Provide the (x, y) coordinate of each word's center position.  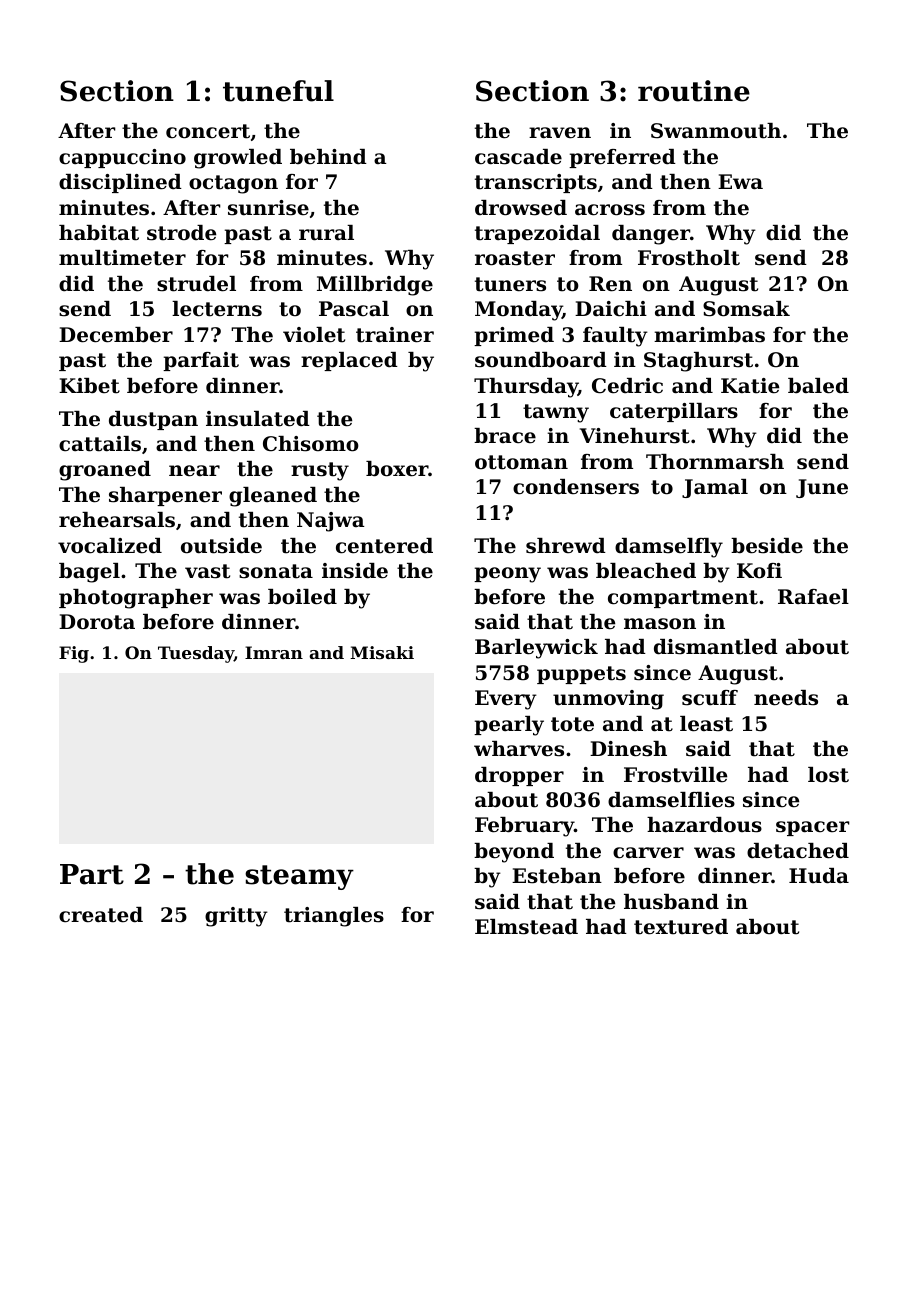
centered (384, 546)
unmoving (608, 700)
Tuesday (196, 654)
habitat (99, 233)
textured (681, 927)
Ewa (740, 182)
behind (328, 157)
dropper (519, 776)
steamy (299, 877)
